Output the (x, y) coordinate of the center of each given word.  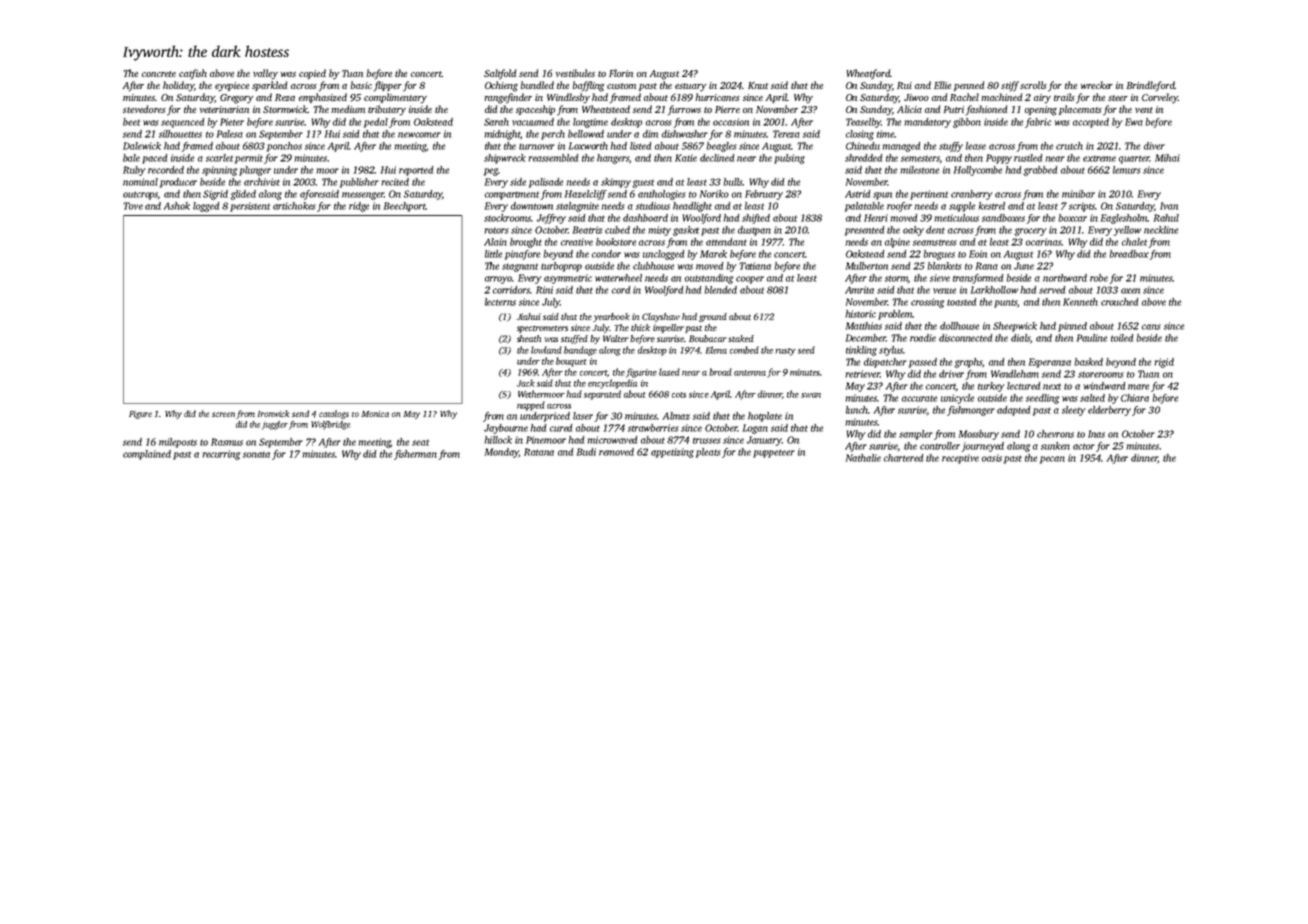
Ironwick (273, 413)
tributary (387, 110)
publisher (359, 183)
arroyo (498, 280)
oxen (1130, 291)
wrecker (1097, 85)
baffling (588, 86)
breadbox (1129, 254)
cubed (617, 230)
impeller (668, 328)
